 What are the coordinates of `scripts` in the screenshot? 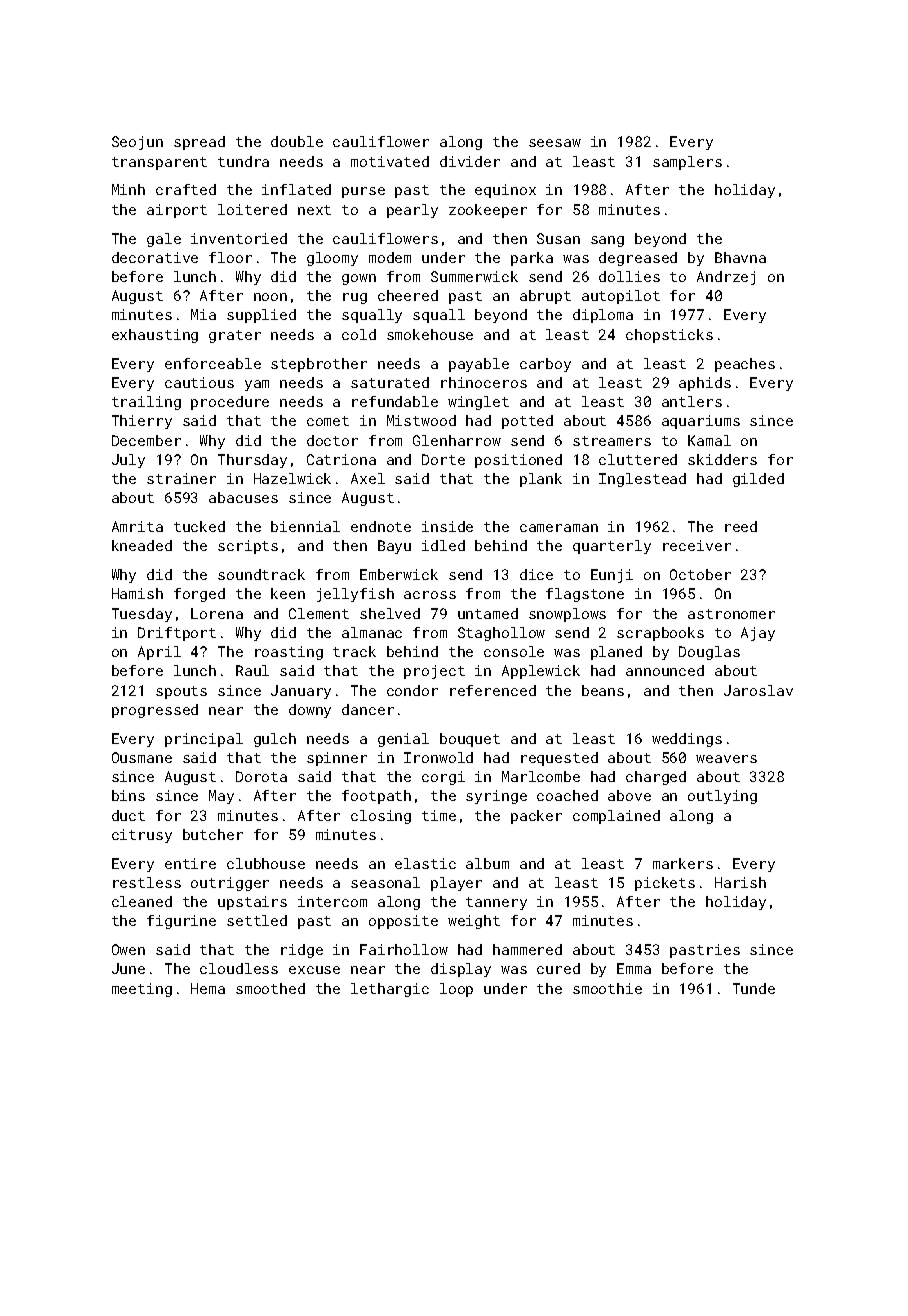 It's located at (248, 547).
